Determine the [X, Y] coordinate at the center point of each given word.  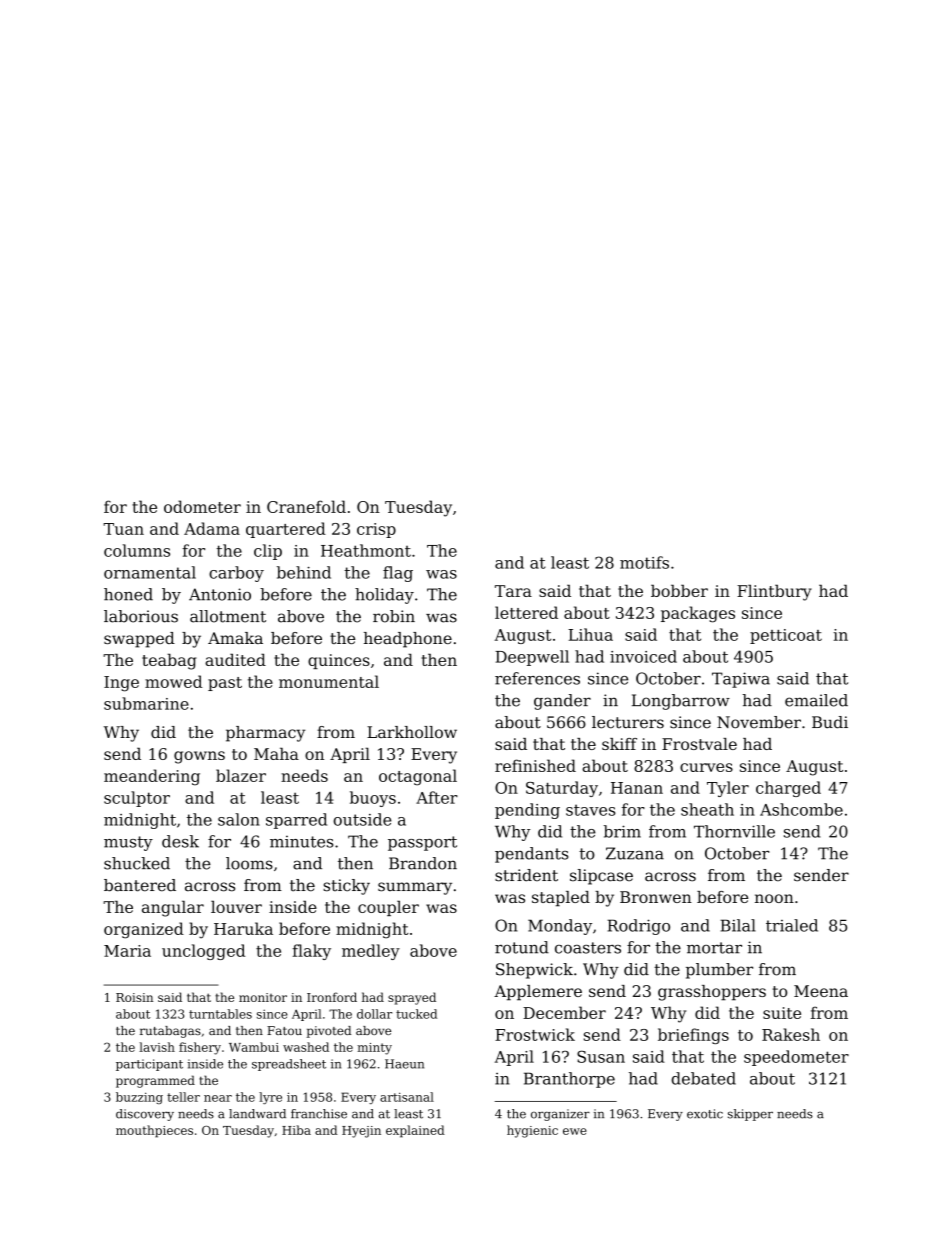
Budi [830, 722]
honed [128, 594]
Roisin [134, 997]
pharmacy [265, 734]
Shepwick [534, 971]
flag [398, 574]
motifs [644, 562]
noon [774, 898]
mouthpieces [154, 1131]
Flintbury [774, 592]
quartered [286, 530]
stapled [561, 899]
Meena [821, 991]
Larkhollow [412, 732]
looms [249, 863]
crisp [376, 530]
